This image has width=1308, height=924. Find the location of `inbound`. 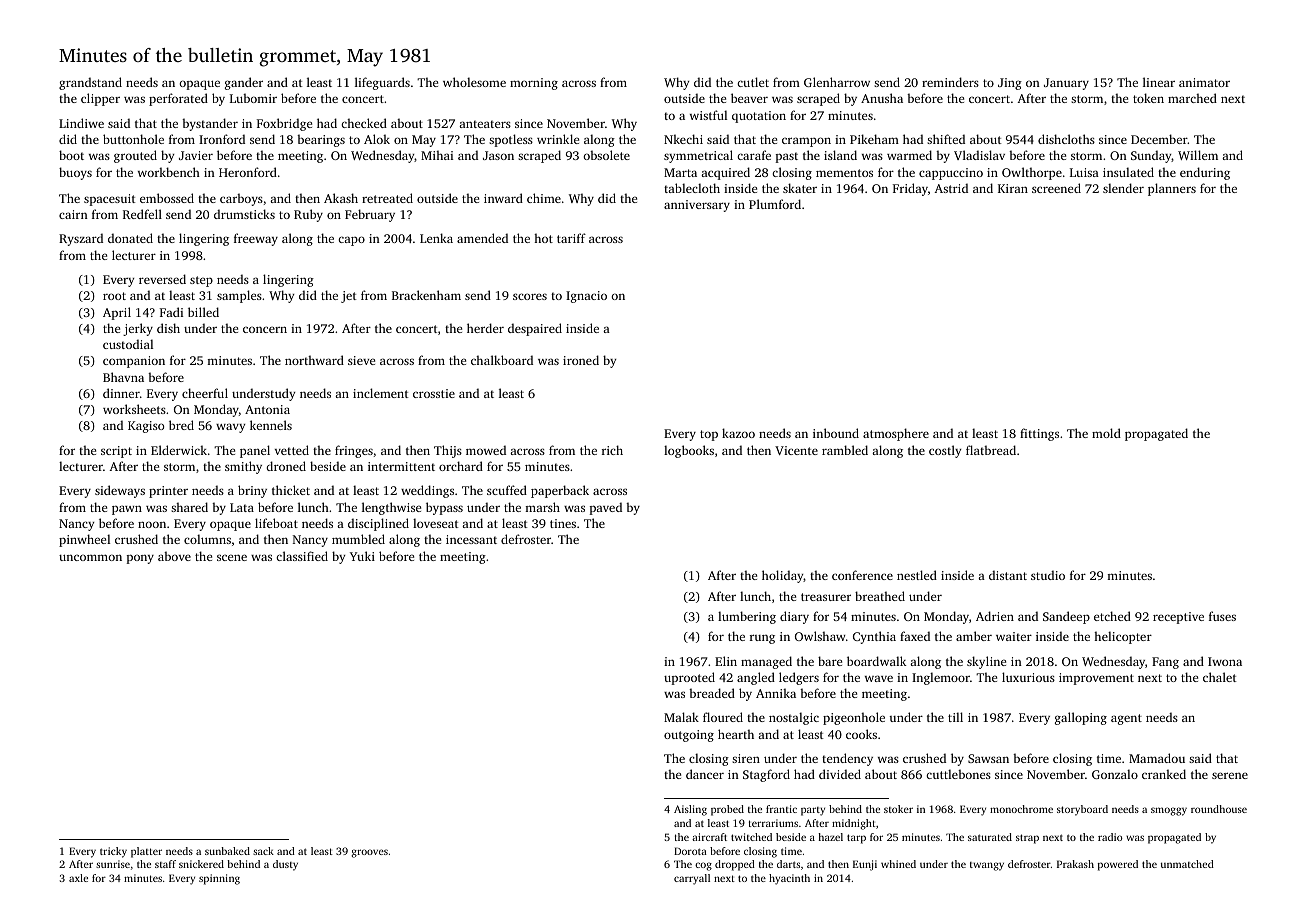

inbound is located at coordinates (836, 433).
